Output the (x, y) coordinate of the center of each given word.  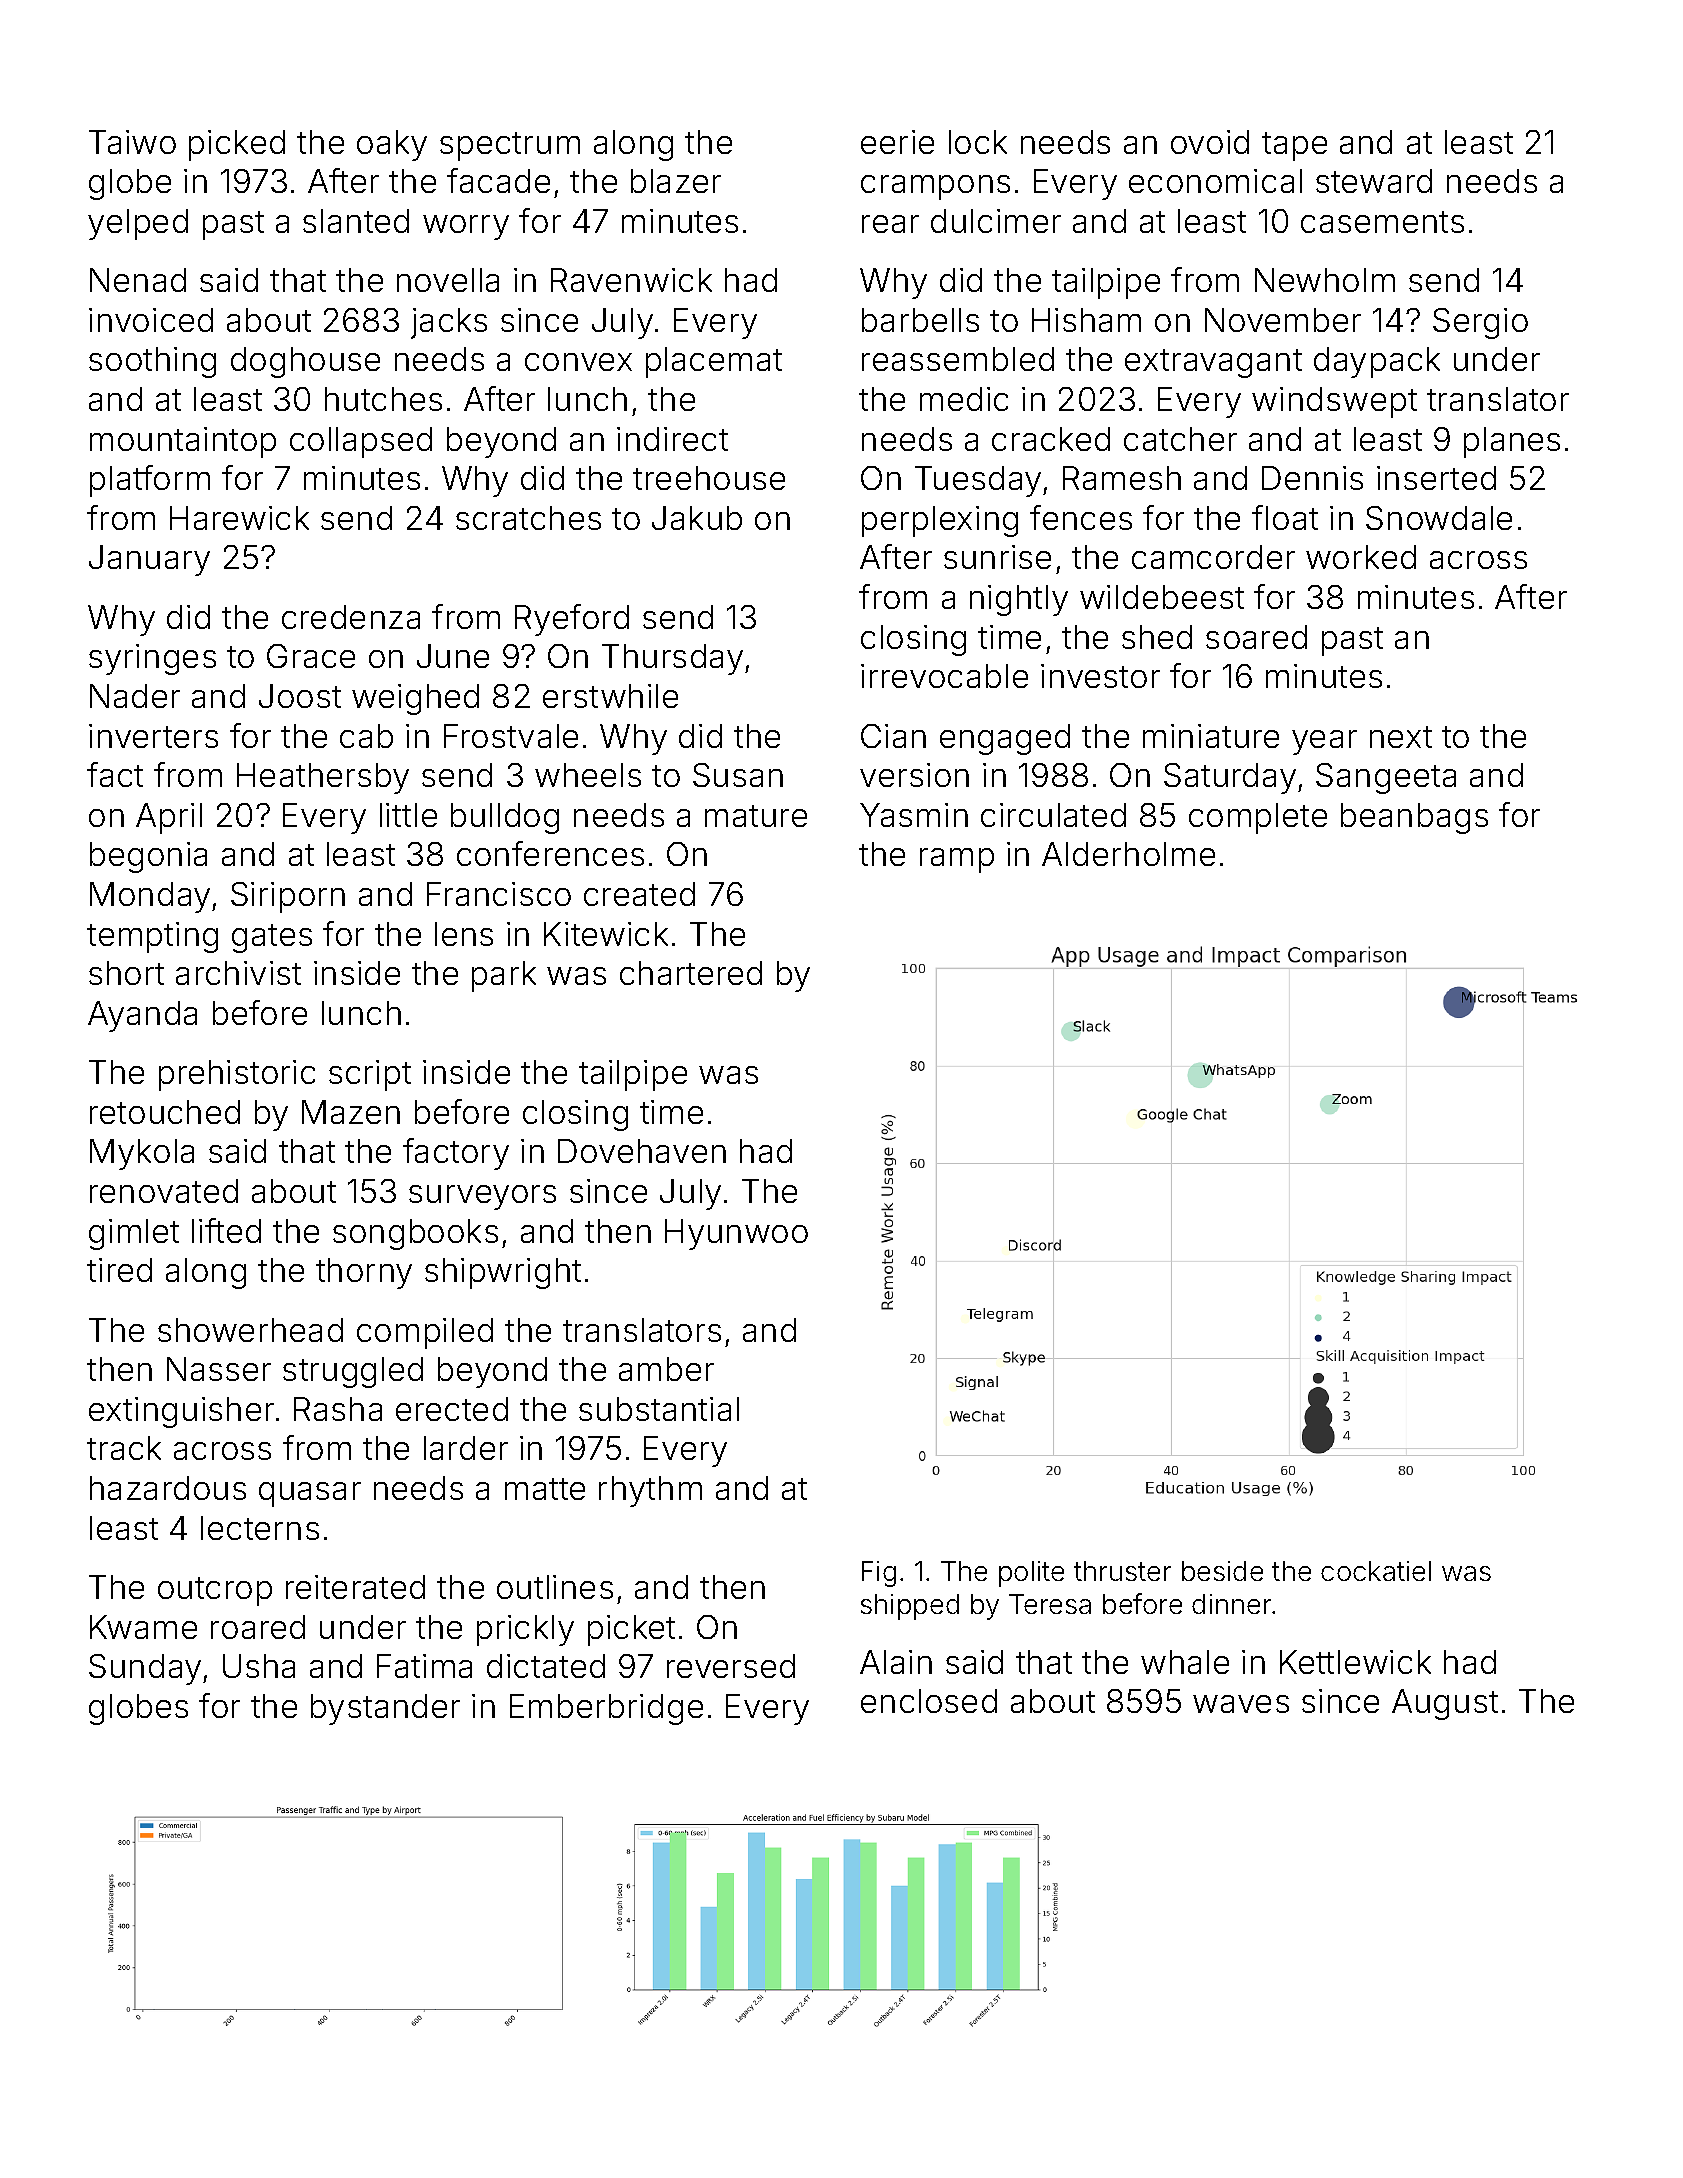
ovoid (1210, 142)
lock (978, 142)
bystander (385, 1709)
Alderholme (1128, 854)
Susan (738, 775)
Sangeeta (1386, 778)
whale (1185, 1662)
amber (666, 1369)
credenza (351, 617)
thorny (364, 1273)
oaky (392, 145)
